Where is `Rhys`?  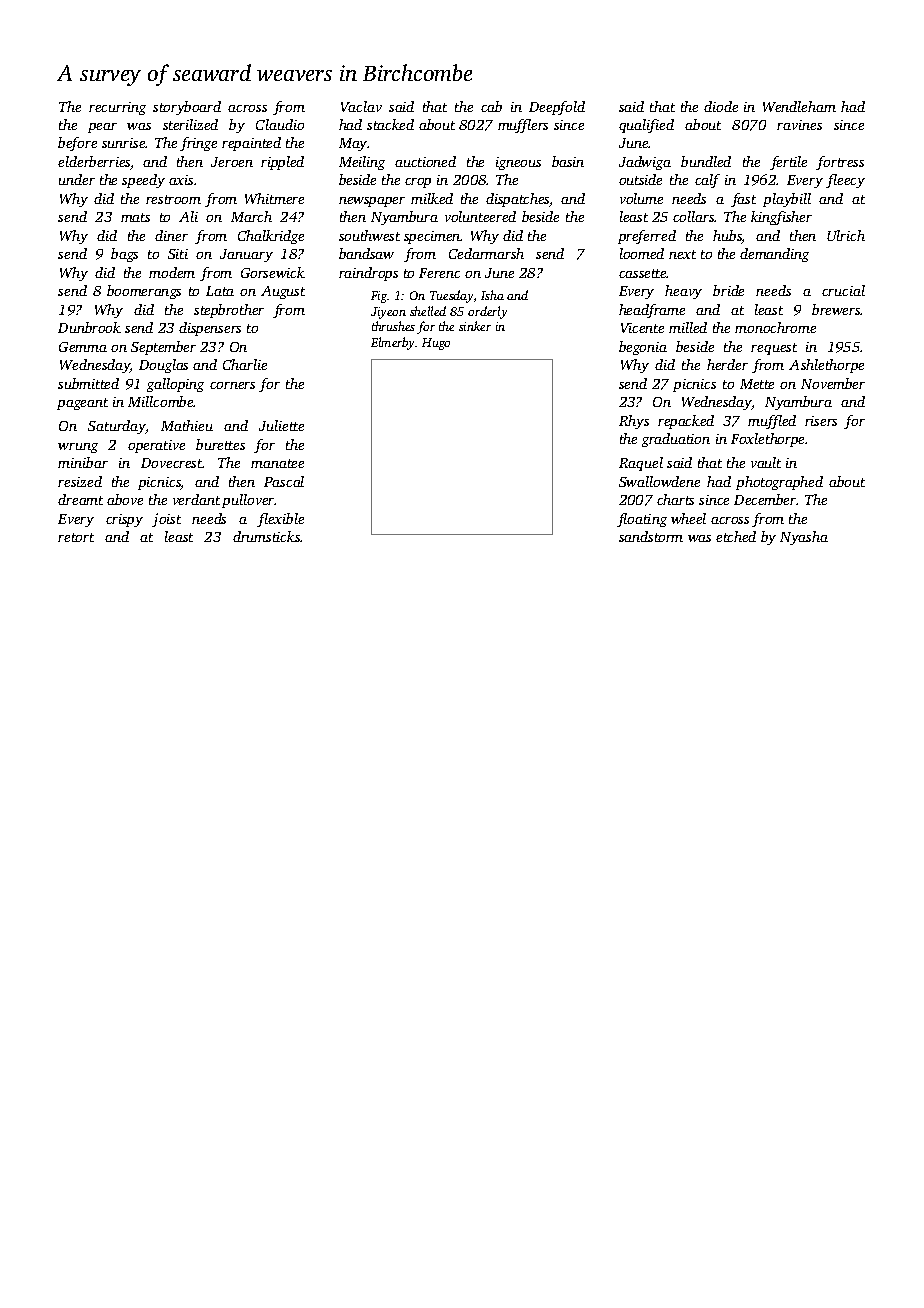
Rhys is located at coordinates (634, 422).
